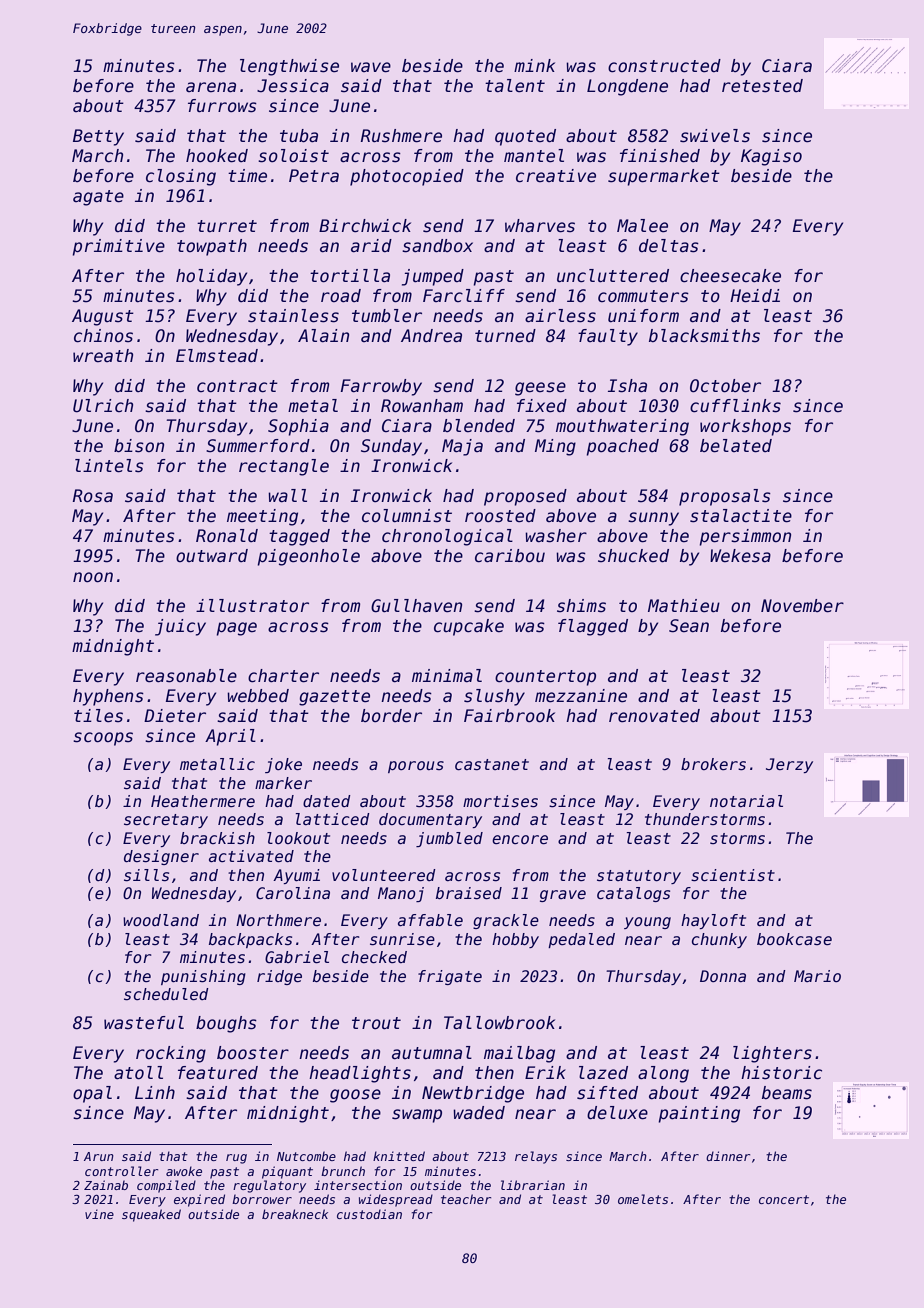 This screenshot has width=924, height=1308. What do you see at coordinates (740, 556) in the screenshot?
I see `Wekesa` at bounding box center [740, 556].
